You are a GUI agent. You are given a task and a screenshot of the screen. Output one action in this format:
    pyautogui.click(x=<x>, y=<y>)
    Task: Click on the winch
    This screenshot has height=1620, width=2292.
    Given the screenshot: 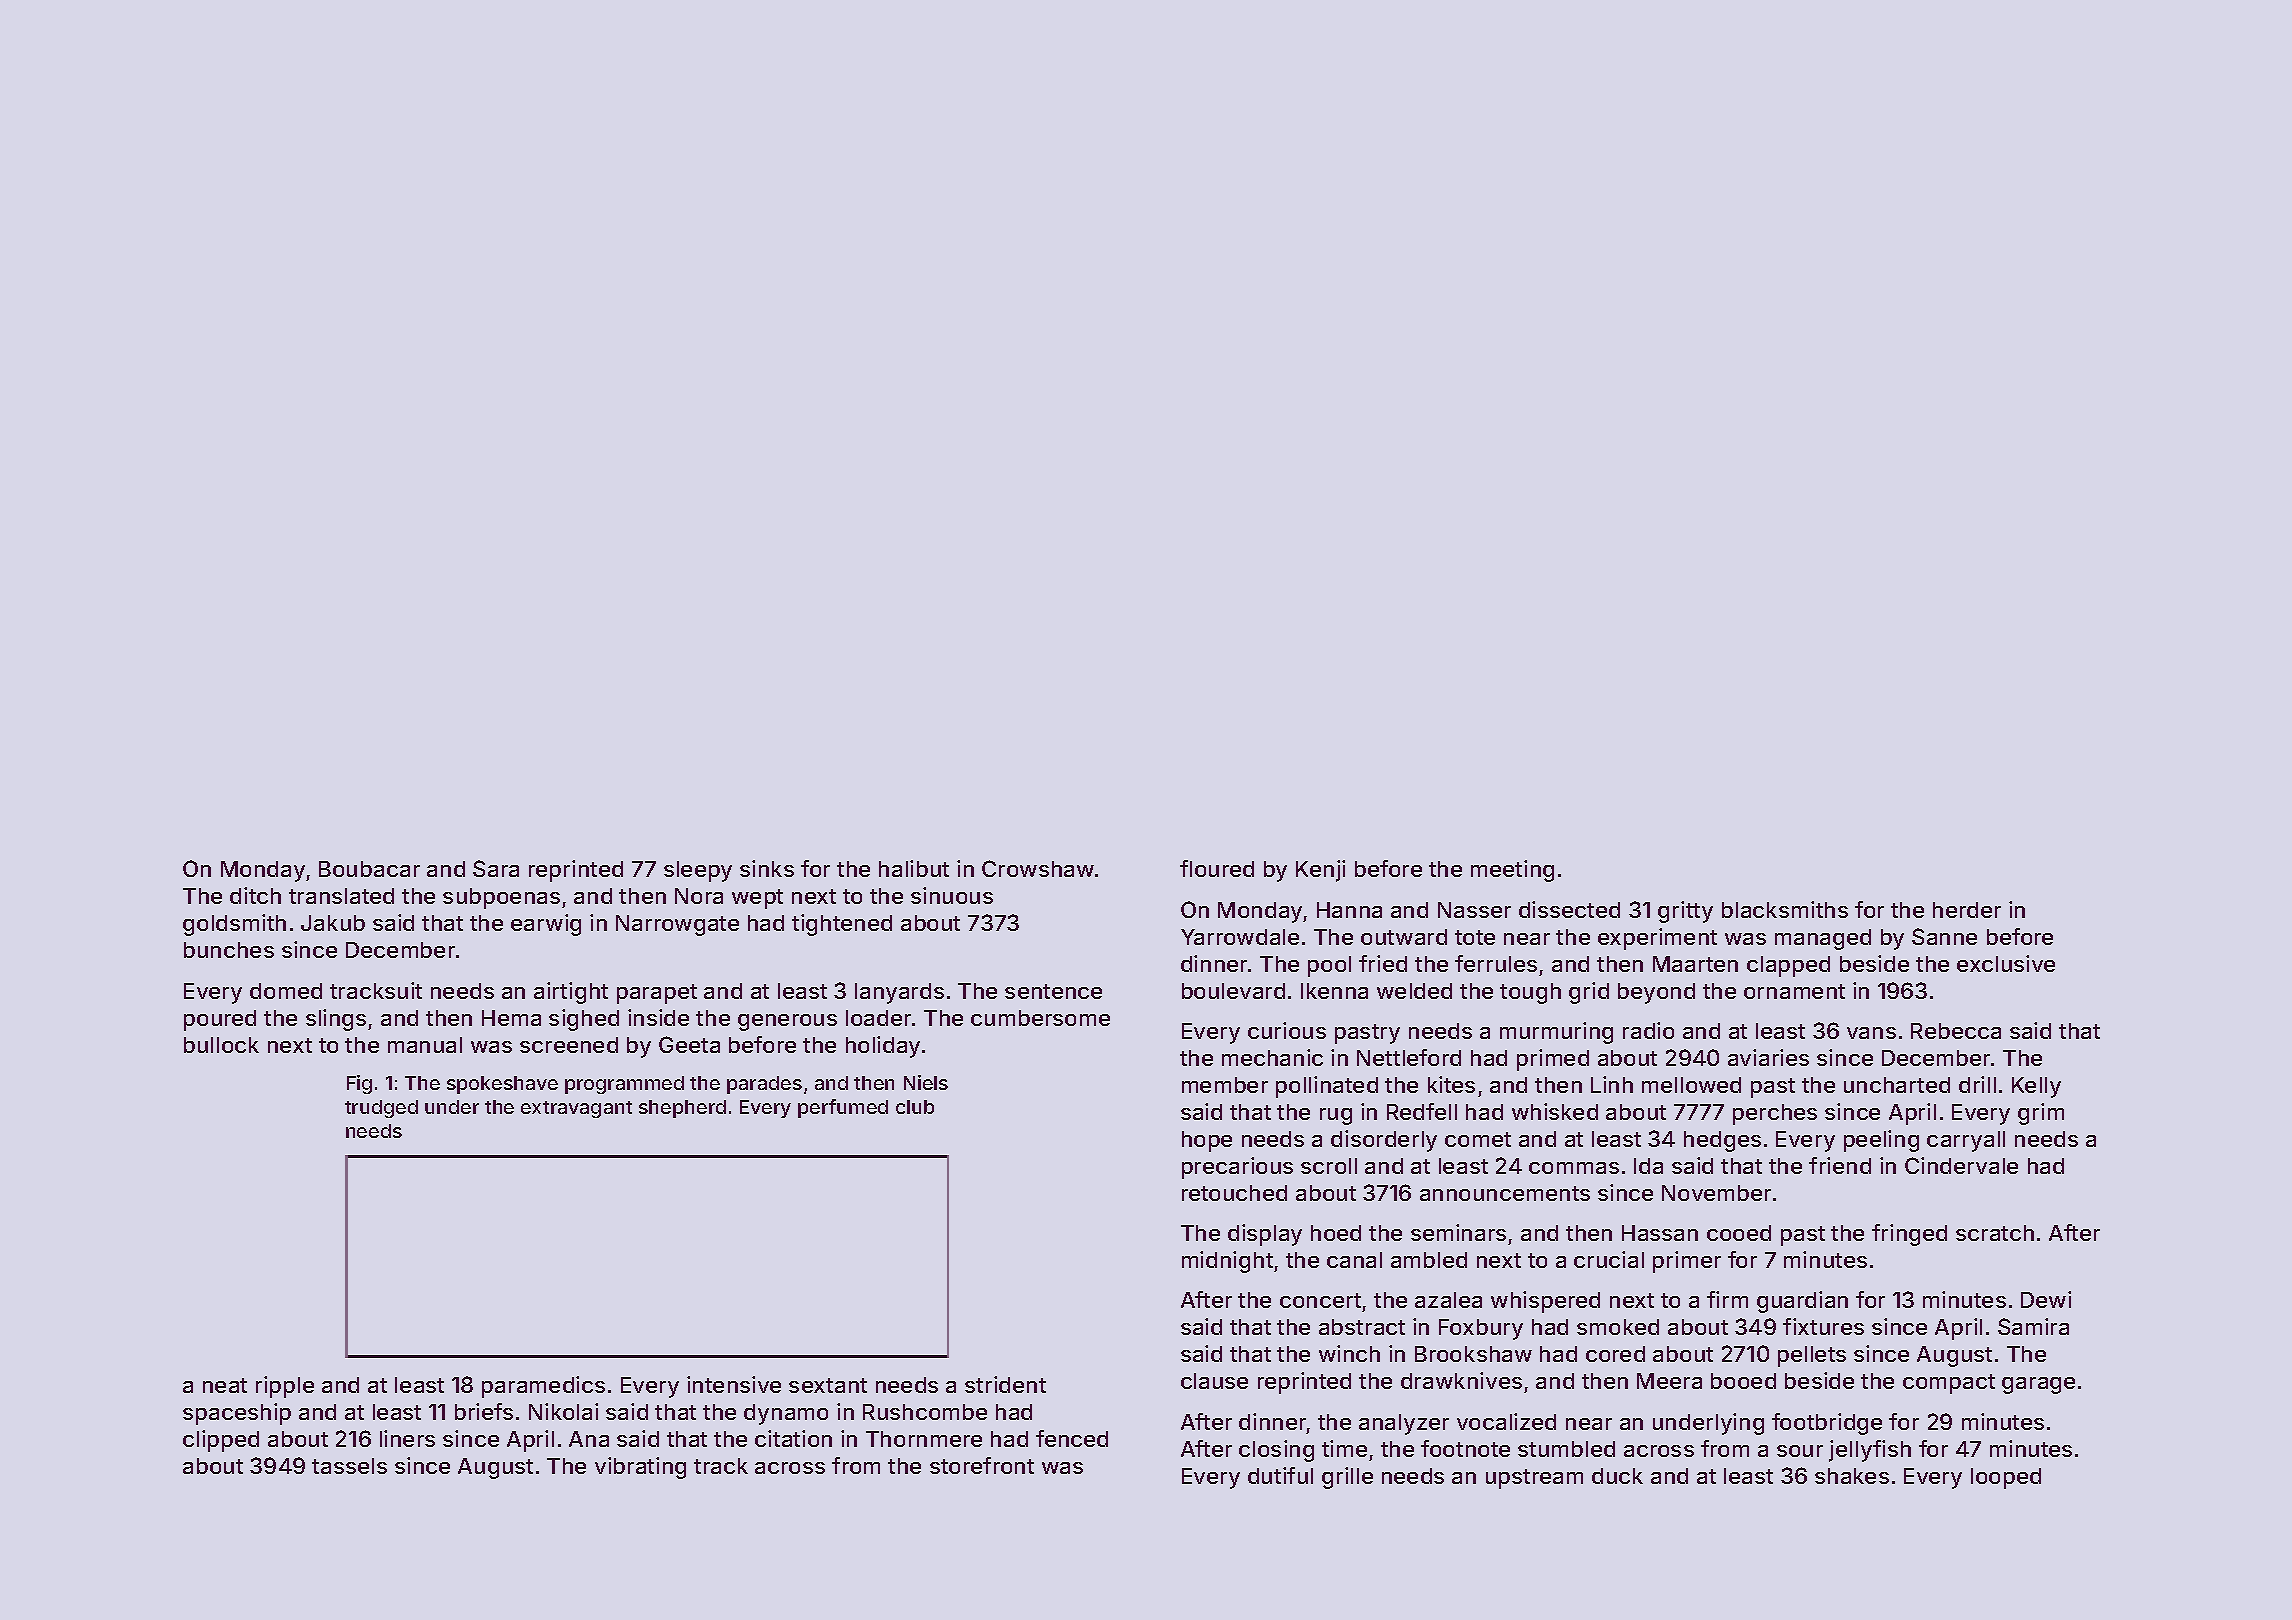 What is the action you would take?
    pyautogui.click(x=1349, y=1353)
